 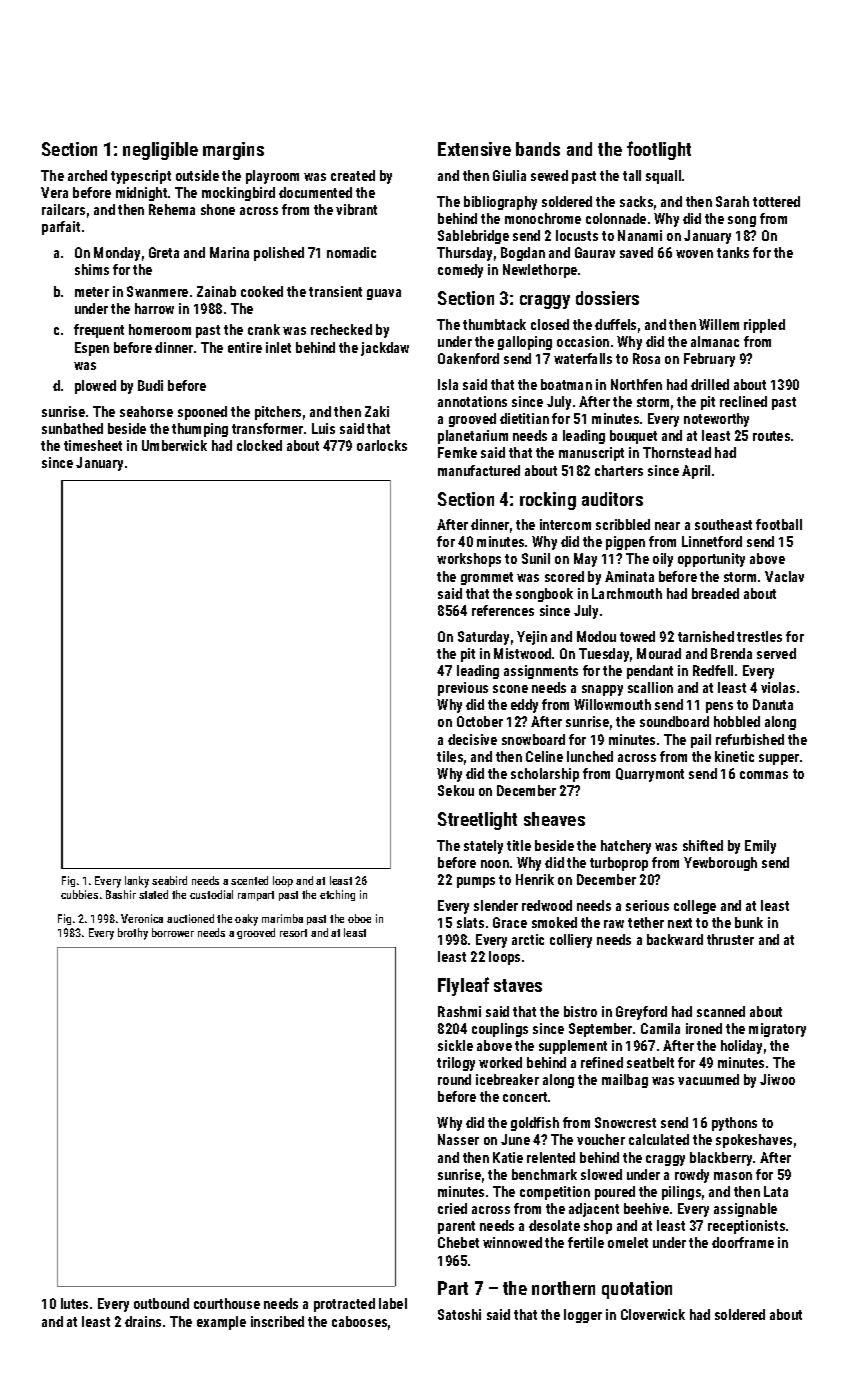 What do you see at coordinates (169, 880) in the screenshot?
I see `seabird` at bounding box center [169, 880].
